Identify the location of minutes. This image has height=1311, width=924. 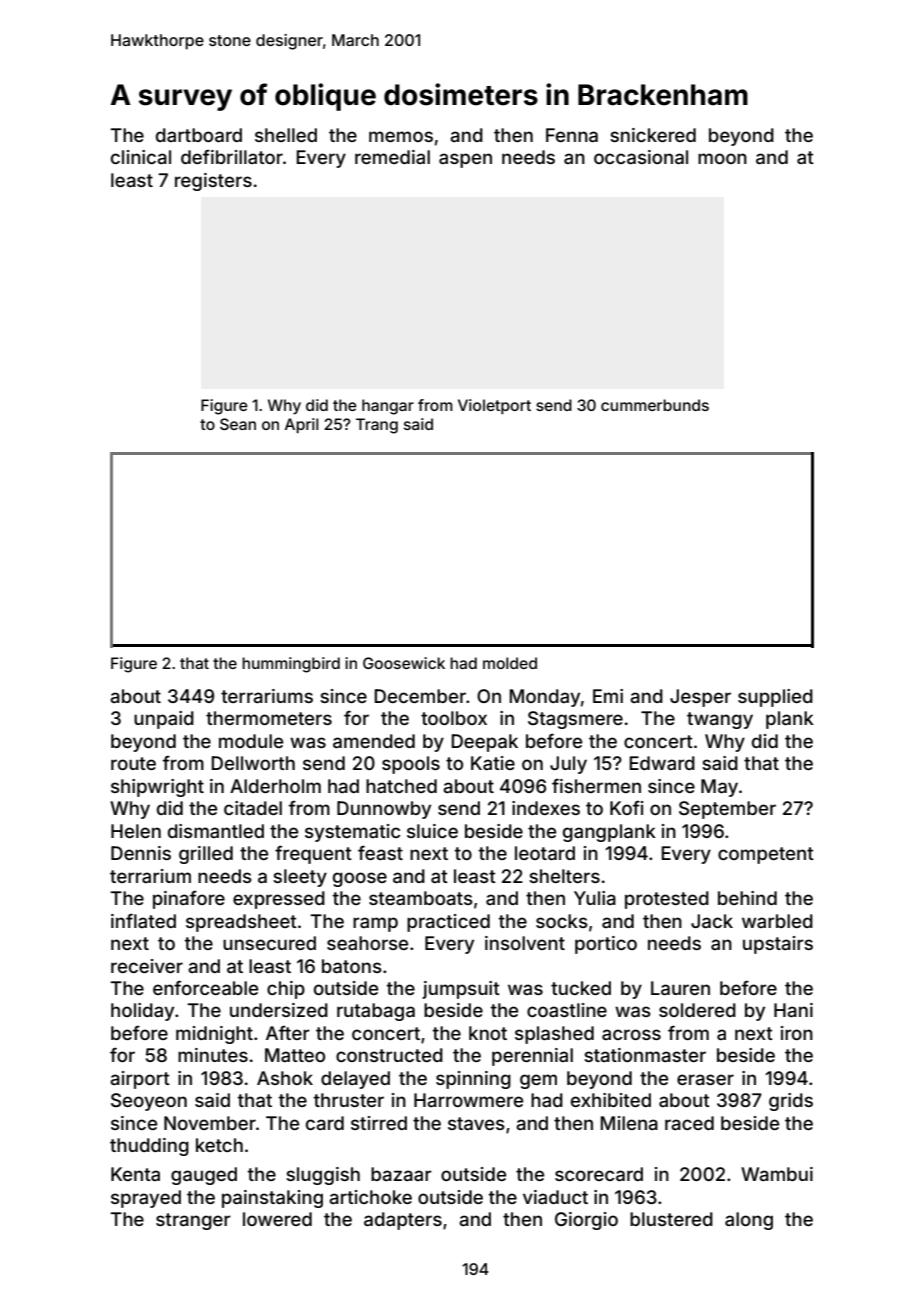
(213, 1055).
